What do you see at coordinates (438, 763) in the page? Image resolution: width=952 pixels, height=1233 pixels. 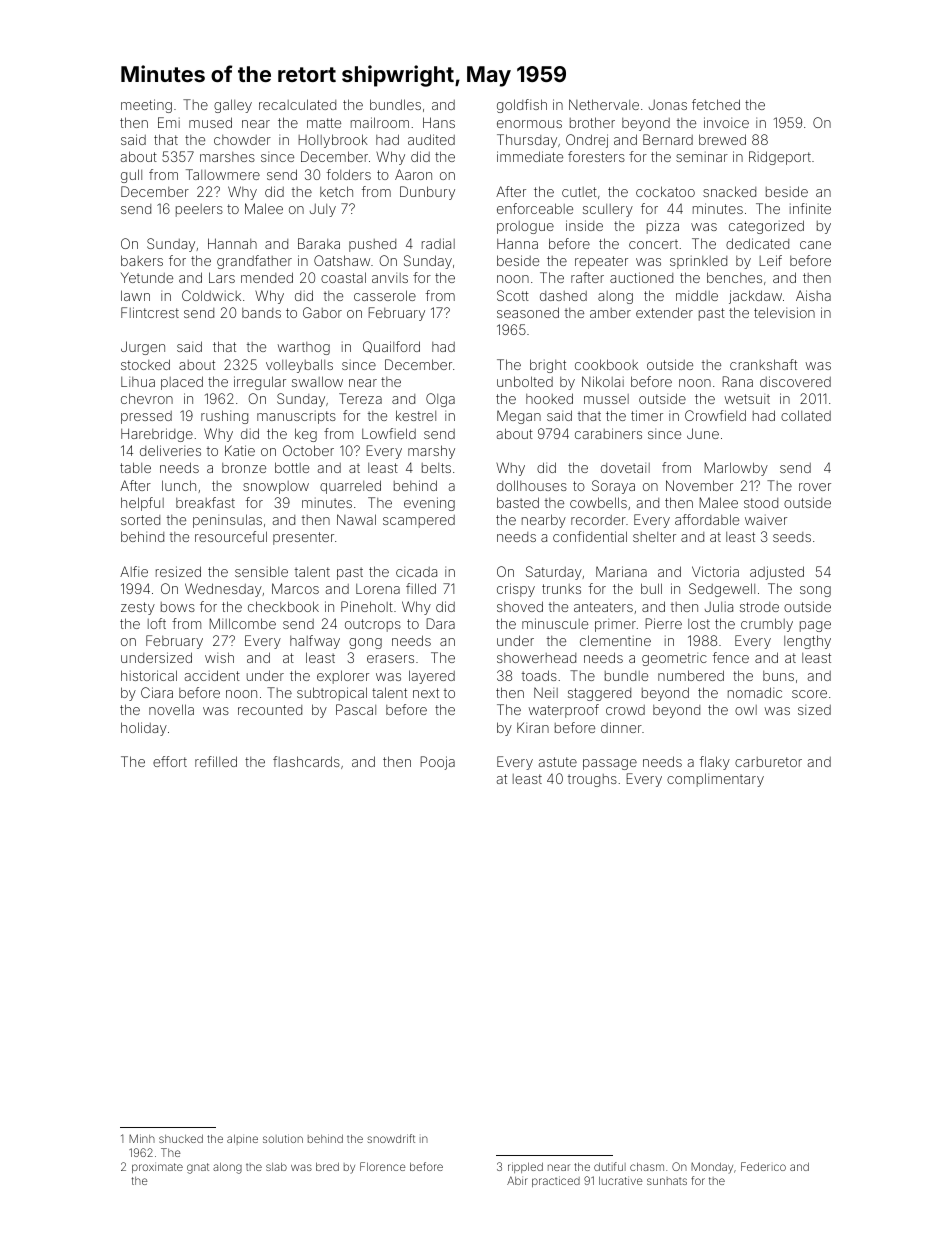 I see `Pooja` at bounding box center [438, 763].
